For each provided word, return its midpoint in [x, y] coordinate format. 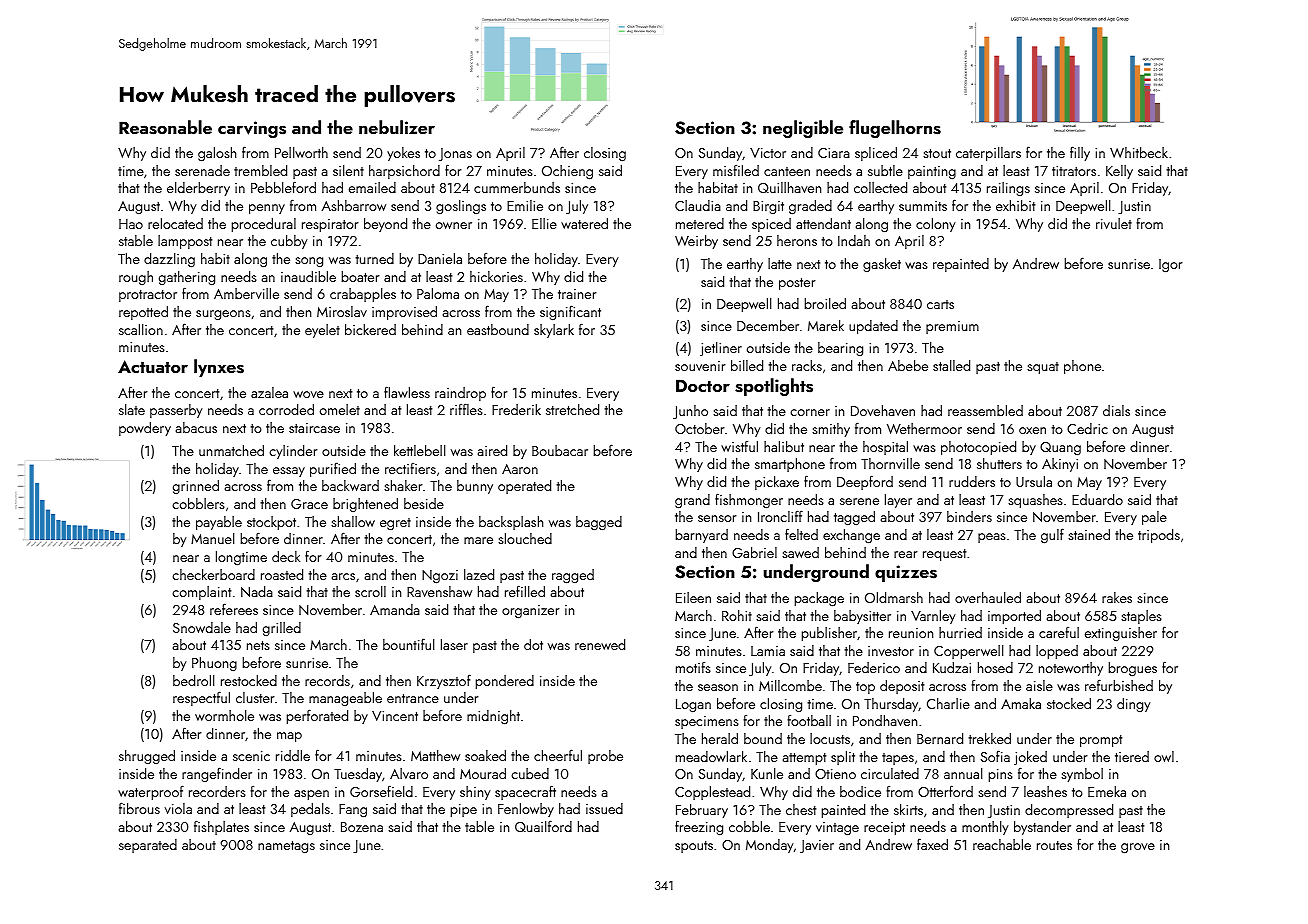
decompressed [1069, 811]
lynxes [219, 368]
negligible [803, 129]
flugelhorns [895, 129]
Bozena [362, 827]
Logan [693, 706]
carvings [252, 129]
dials [1116, 410]
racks [807, 365]
